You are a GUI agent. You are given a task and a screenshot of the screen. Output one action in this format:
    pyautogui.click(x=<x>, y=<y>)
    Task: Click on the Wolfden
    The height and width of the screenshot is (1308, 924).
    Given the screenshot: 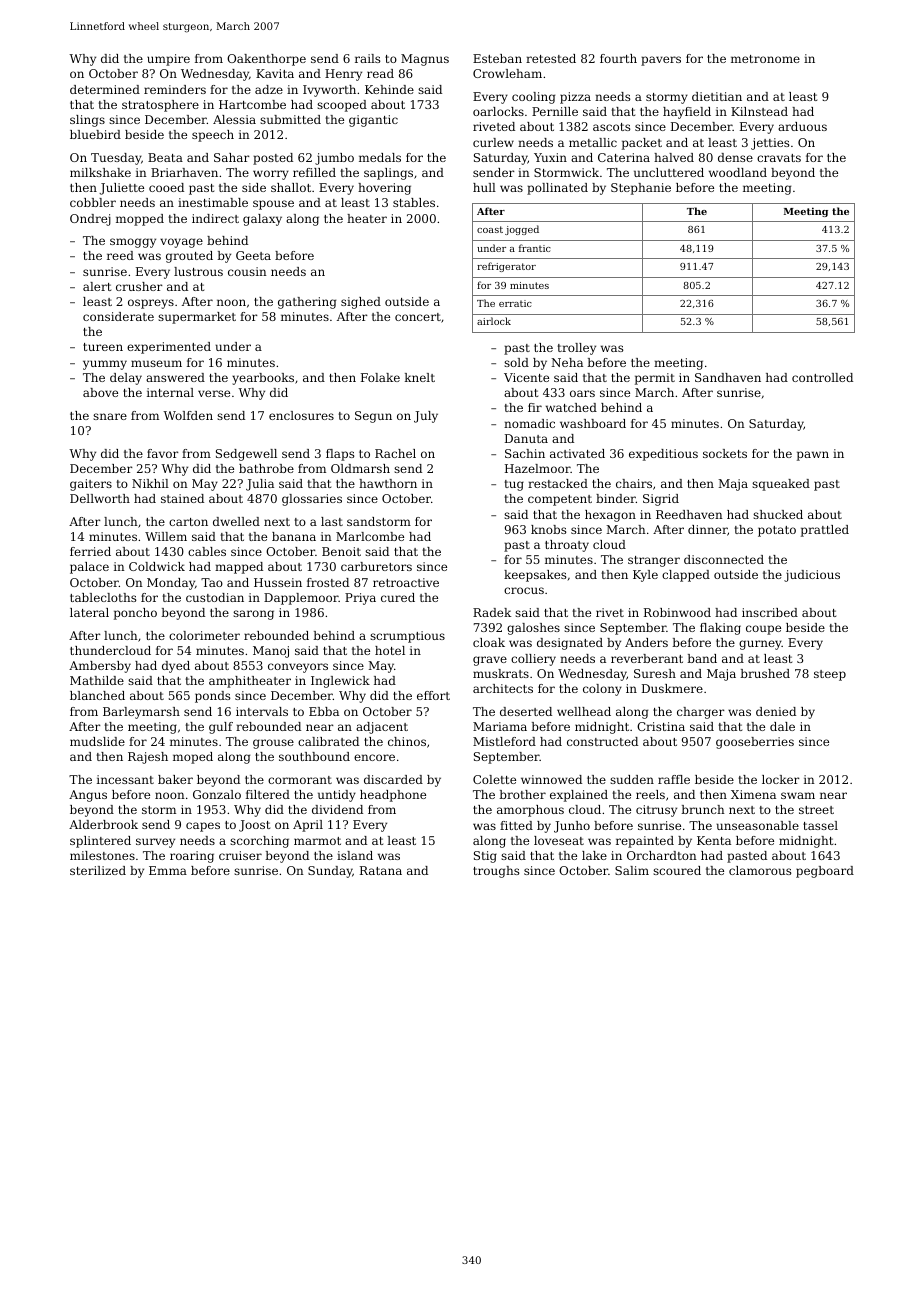 What is the action you would take?
    pyautogui.click(x=188, y=415)
